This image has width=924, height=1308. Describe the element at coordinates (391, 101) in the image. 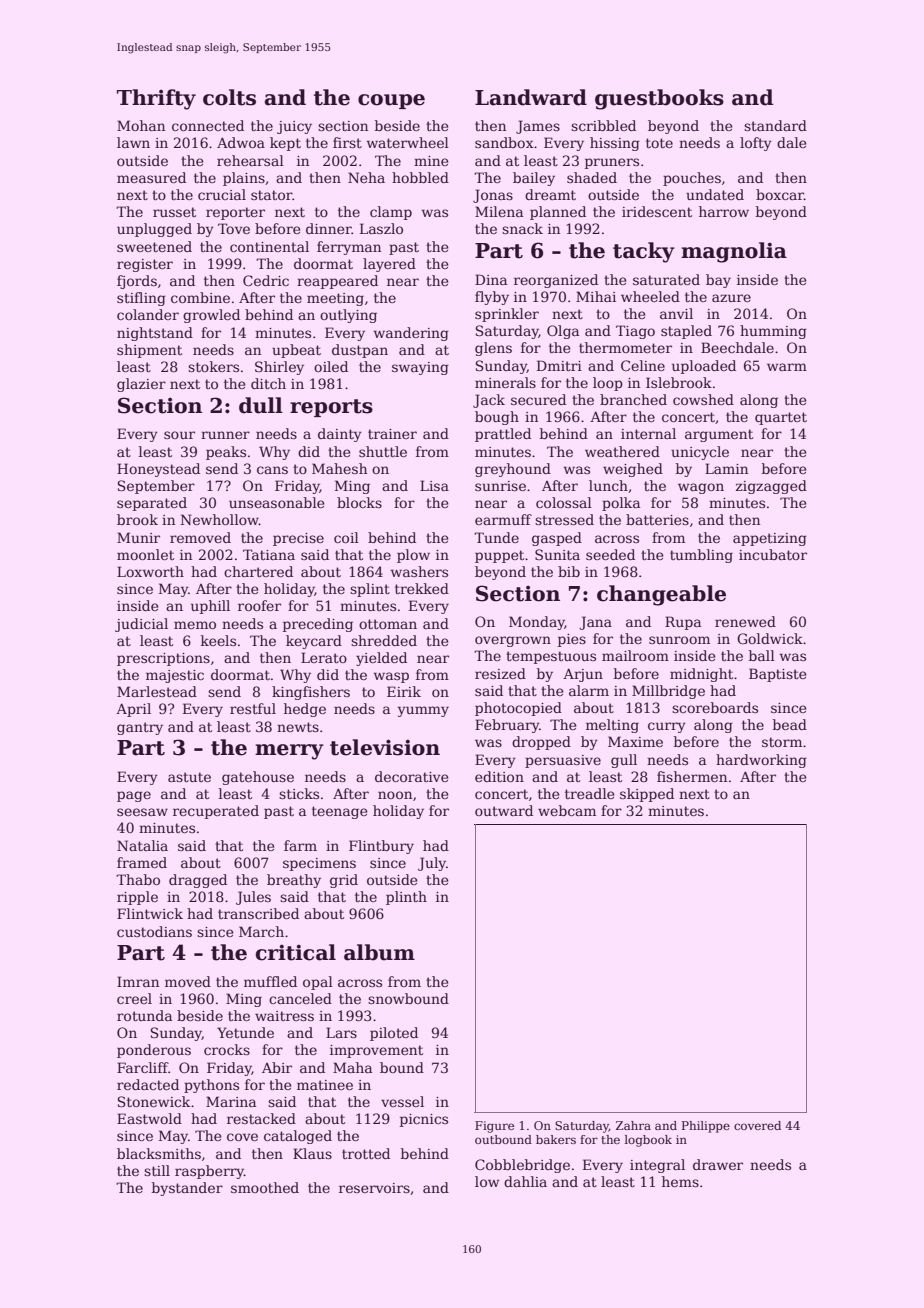

I see `coupe` at that location.
